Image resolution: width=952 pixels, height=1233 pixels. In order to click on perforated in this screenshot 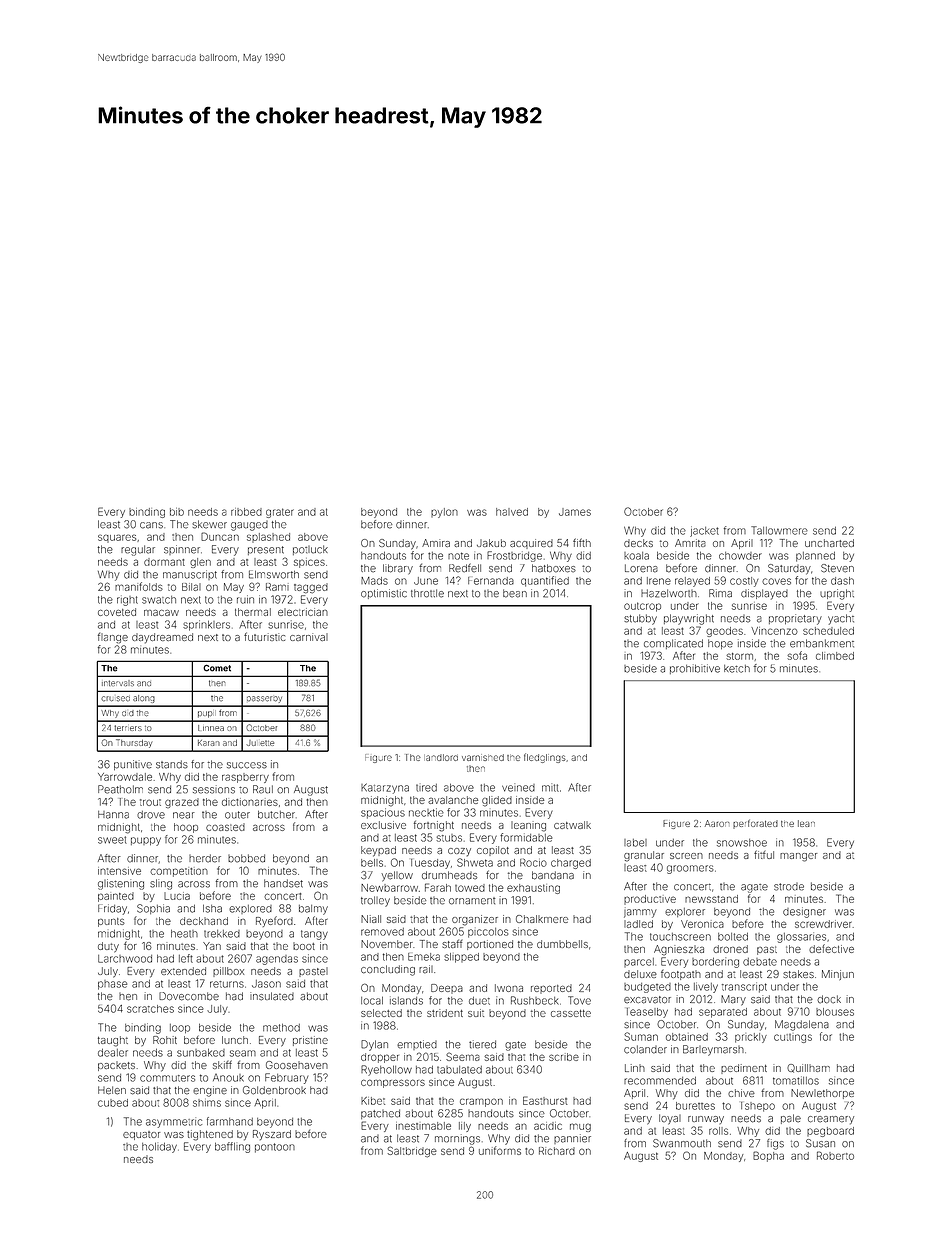, I will do `click(755, 824)`.
